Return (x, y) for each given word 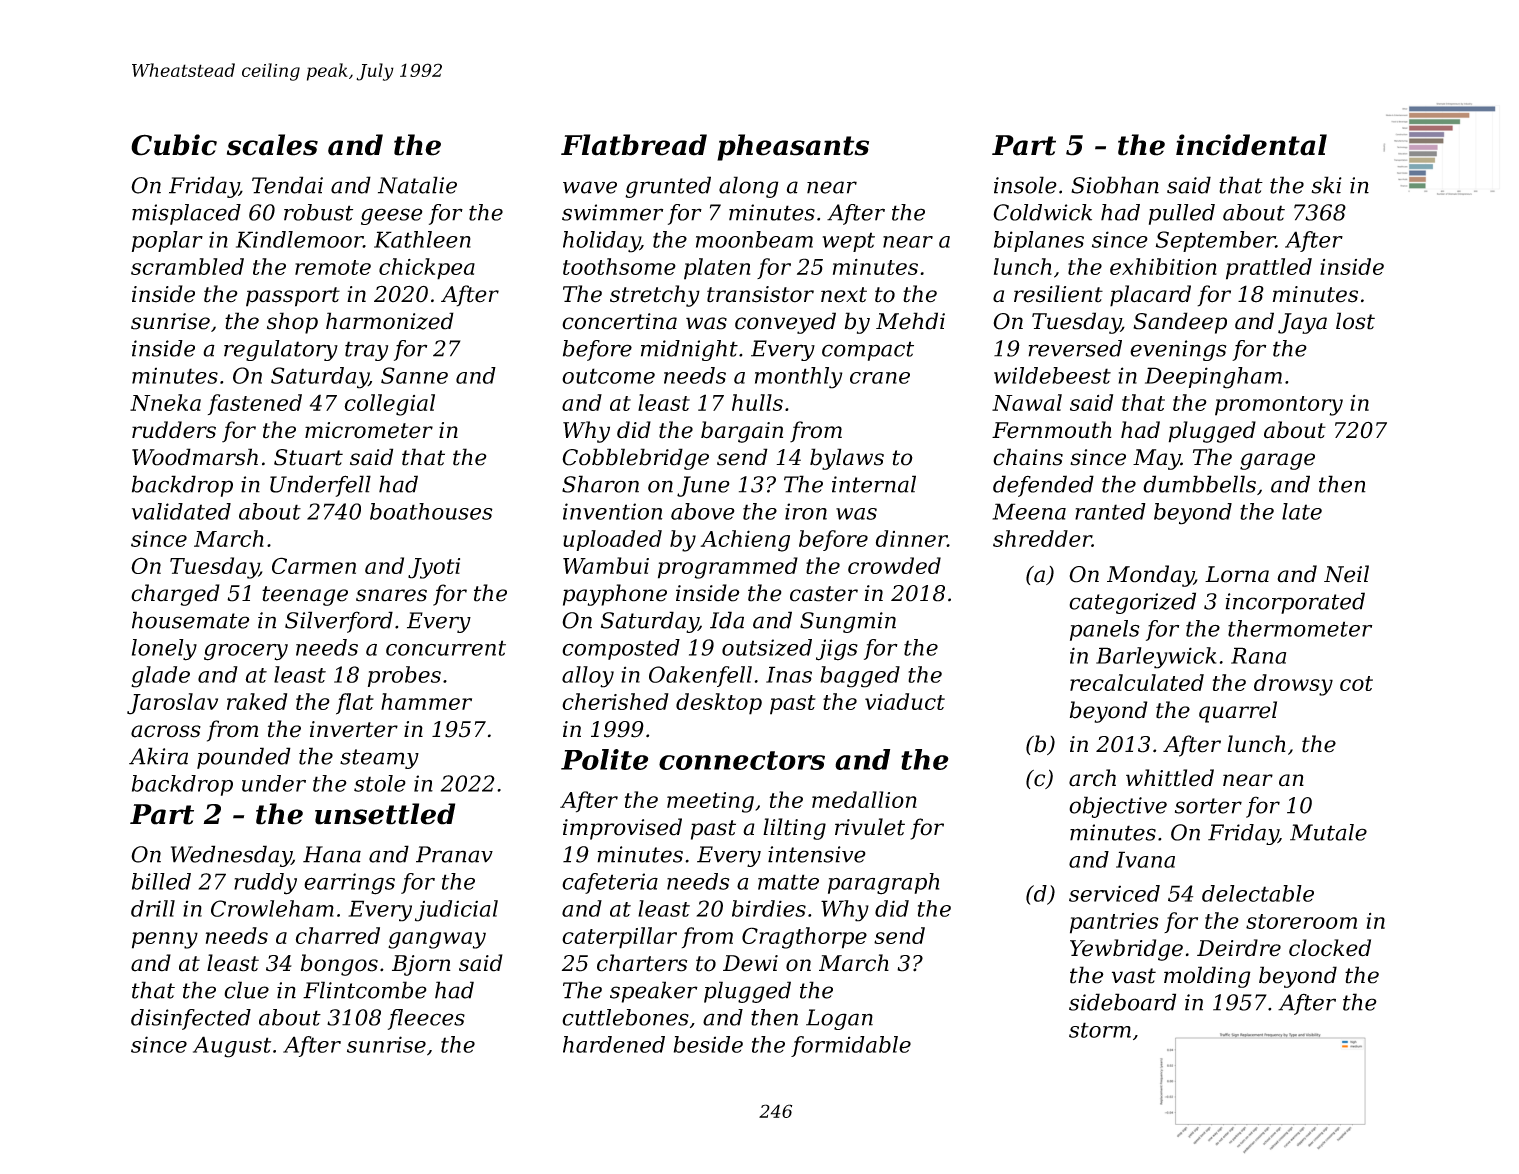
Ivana (1145, 859)
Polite (604, 759)
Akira (158, 756)
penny (165, 940)
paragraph (883, 884)
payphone (615, 595)
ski (1327, 185)
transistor (760, 294)
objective (1118, 807)
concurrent (446, 648)
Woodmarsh (195, 457)
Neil (1346, 574)
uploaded (612, 540)
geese (392, 216)
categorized (1132, 603)
